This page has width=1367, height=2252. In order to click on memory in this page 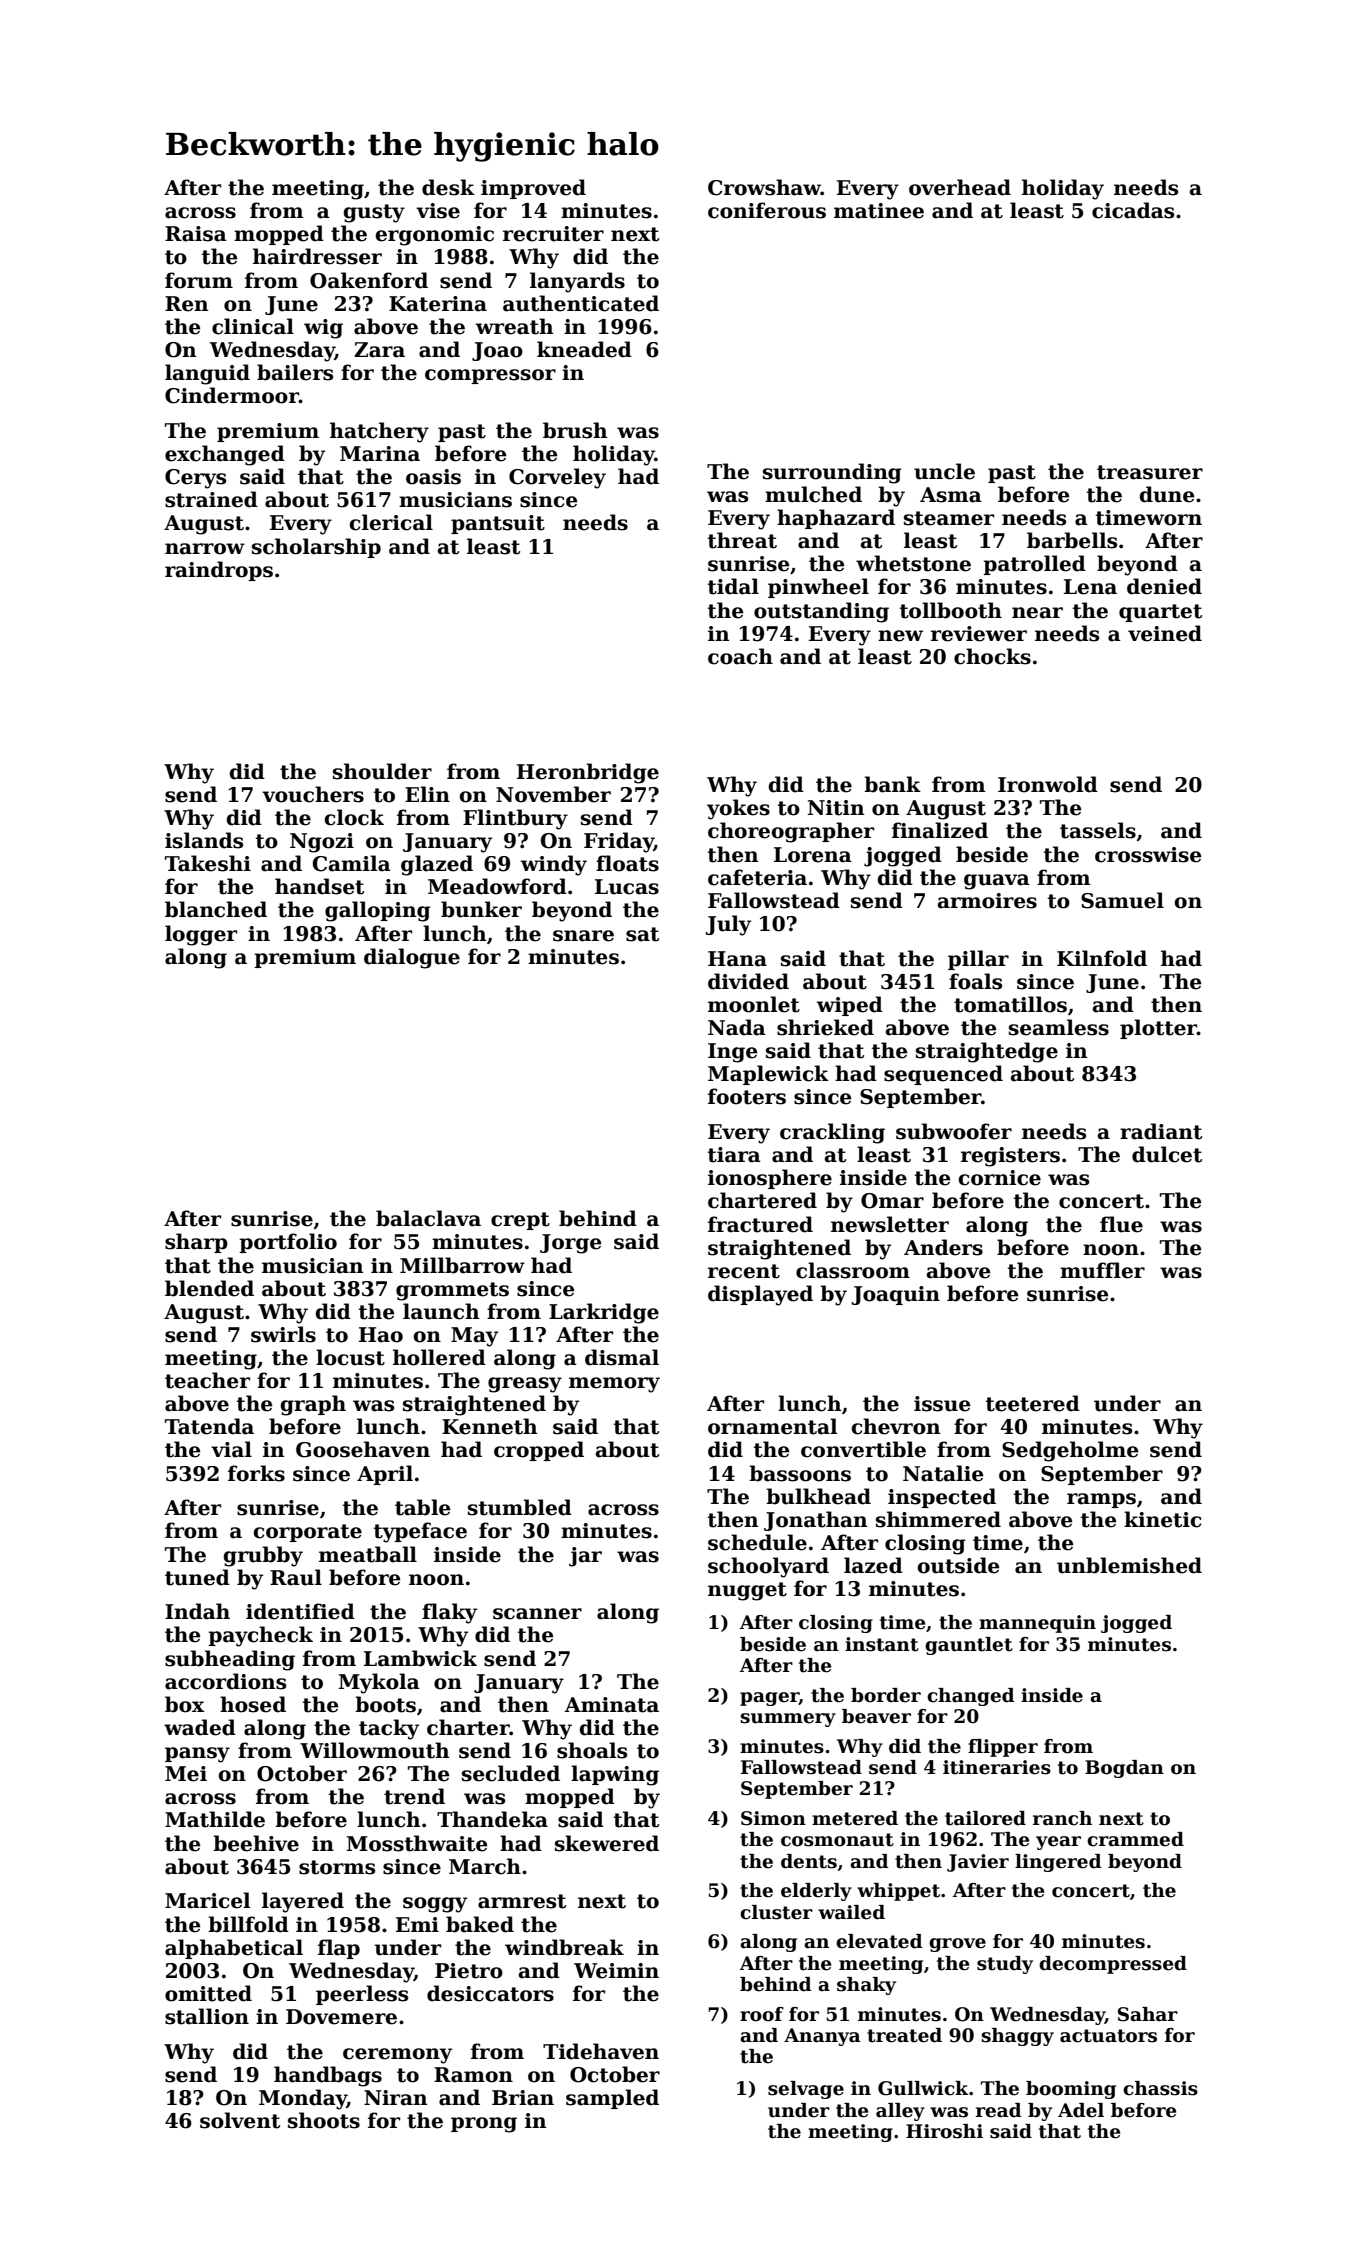, I will do `click(614, 1385)`.
